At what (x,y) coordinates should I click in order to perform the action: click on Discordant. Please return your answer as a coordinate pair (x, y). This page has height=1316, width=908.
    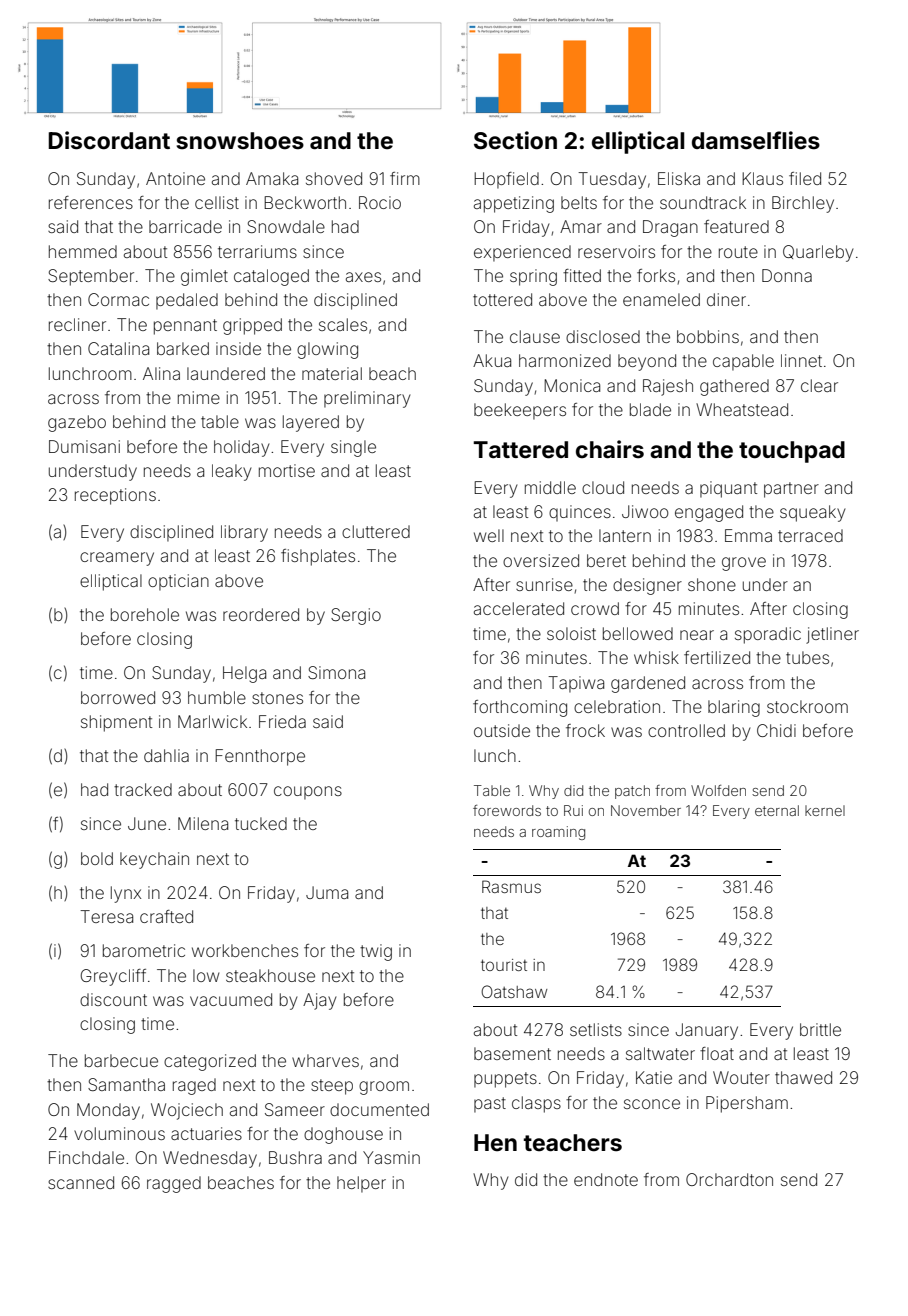
    Looking at the image, I should click on (109, 140).
